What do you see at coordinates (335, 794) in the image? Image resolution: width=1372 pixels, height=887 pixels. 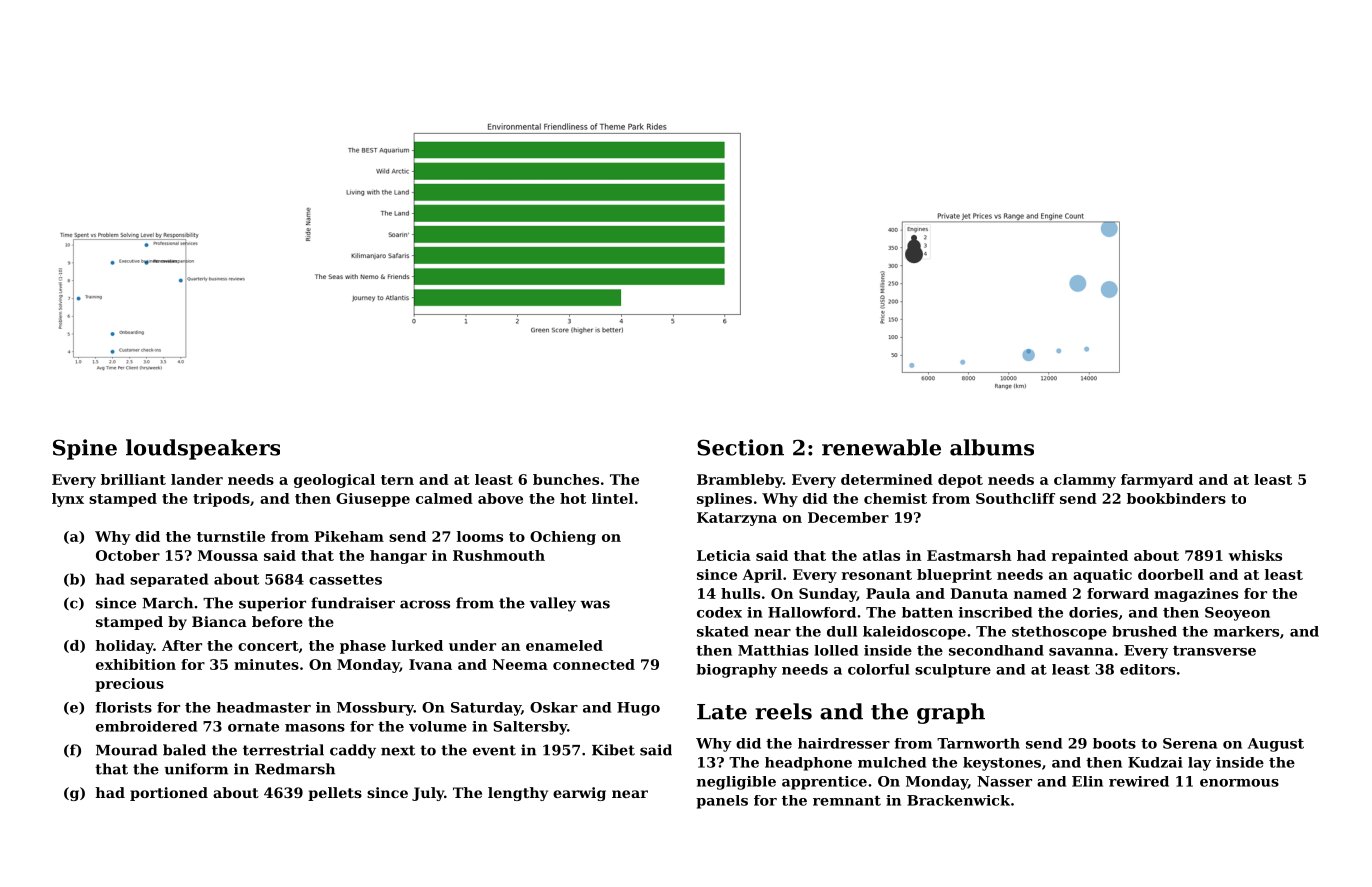 I see `pellets` at bounding box center [335, 794].
